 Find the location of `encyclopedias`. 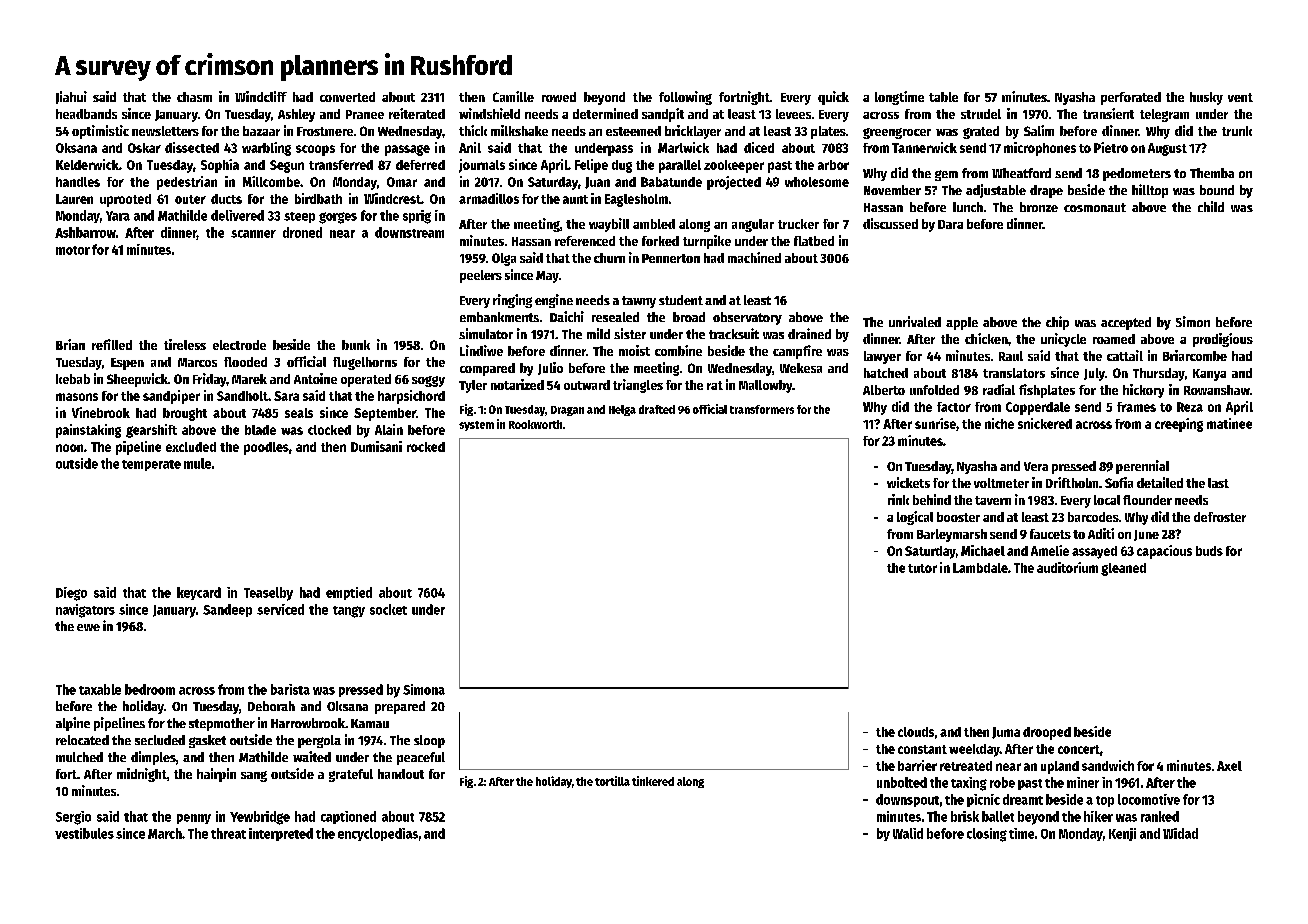

encyclopedias is located at coordinates (378, 834).
